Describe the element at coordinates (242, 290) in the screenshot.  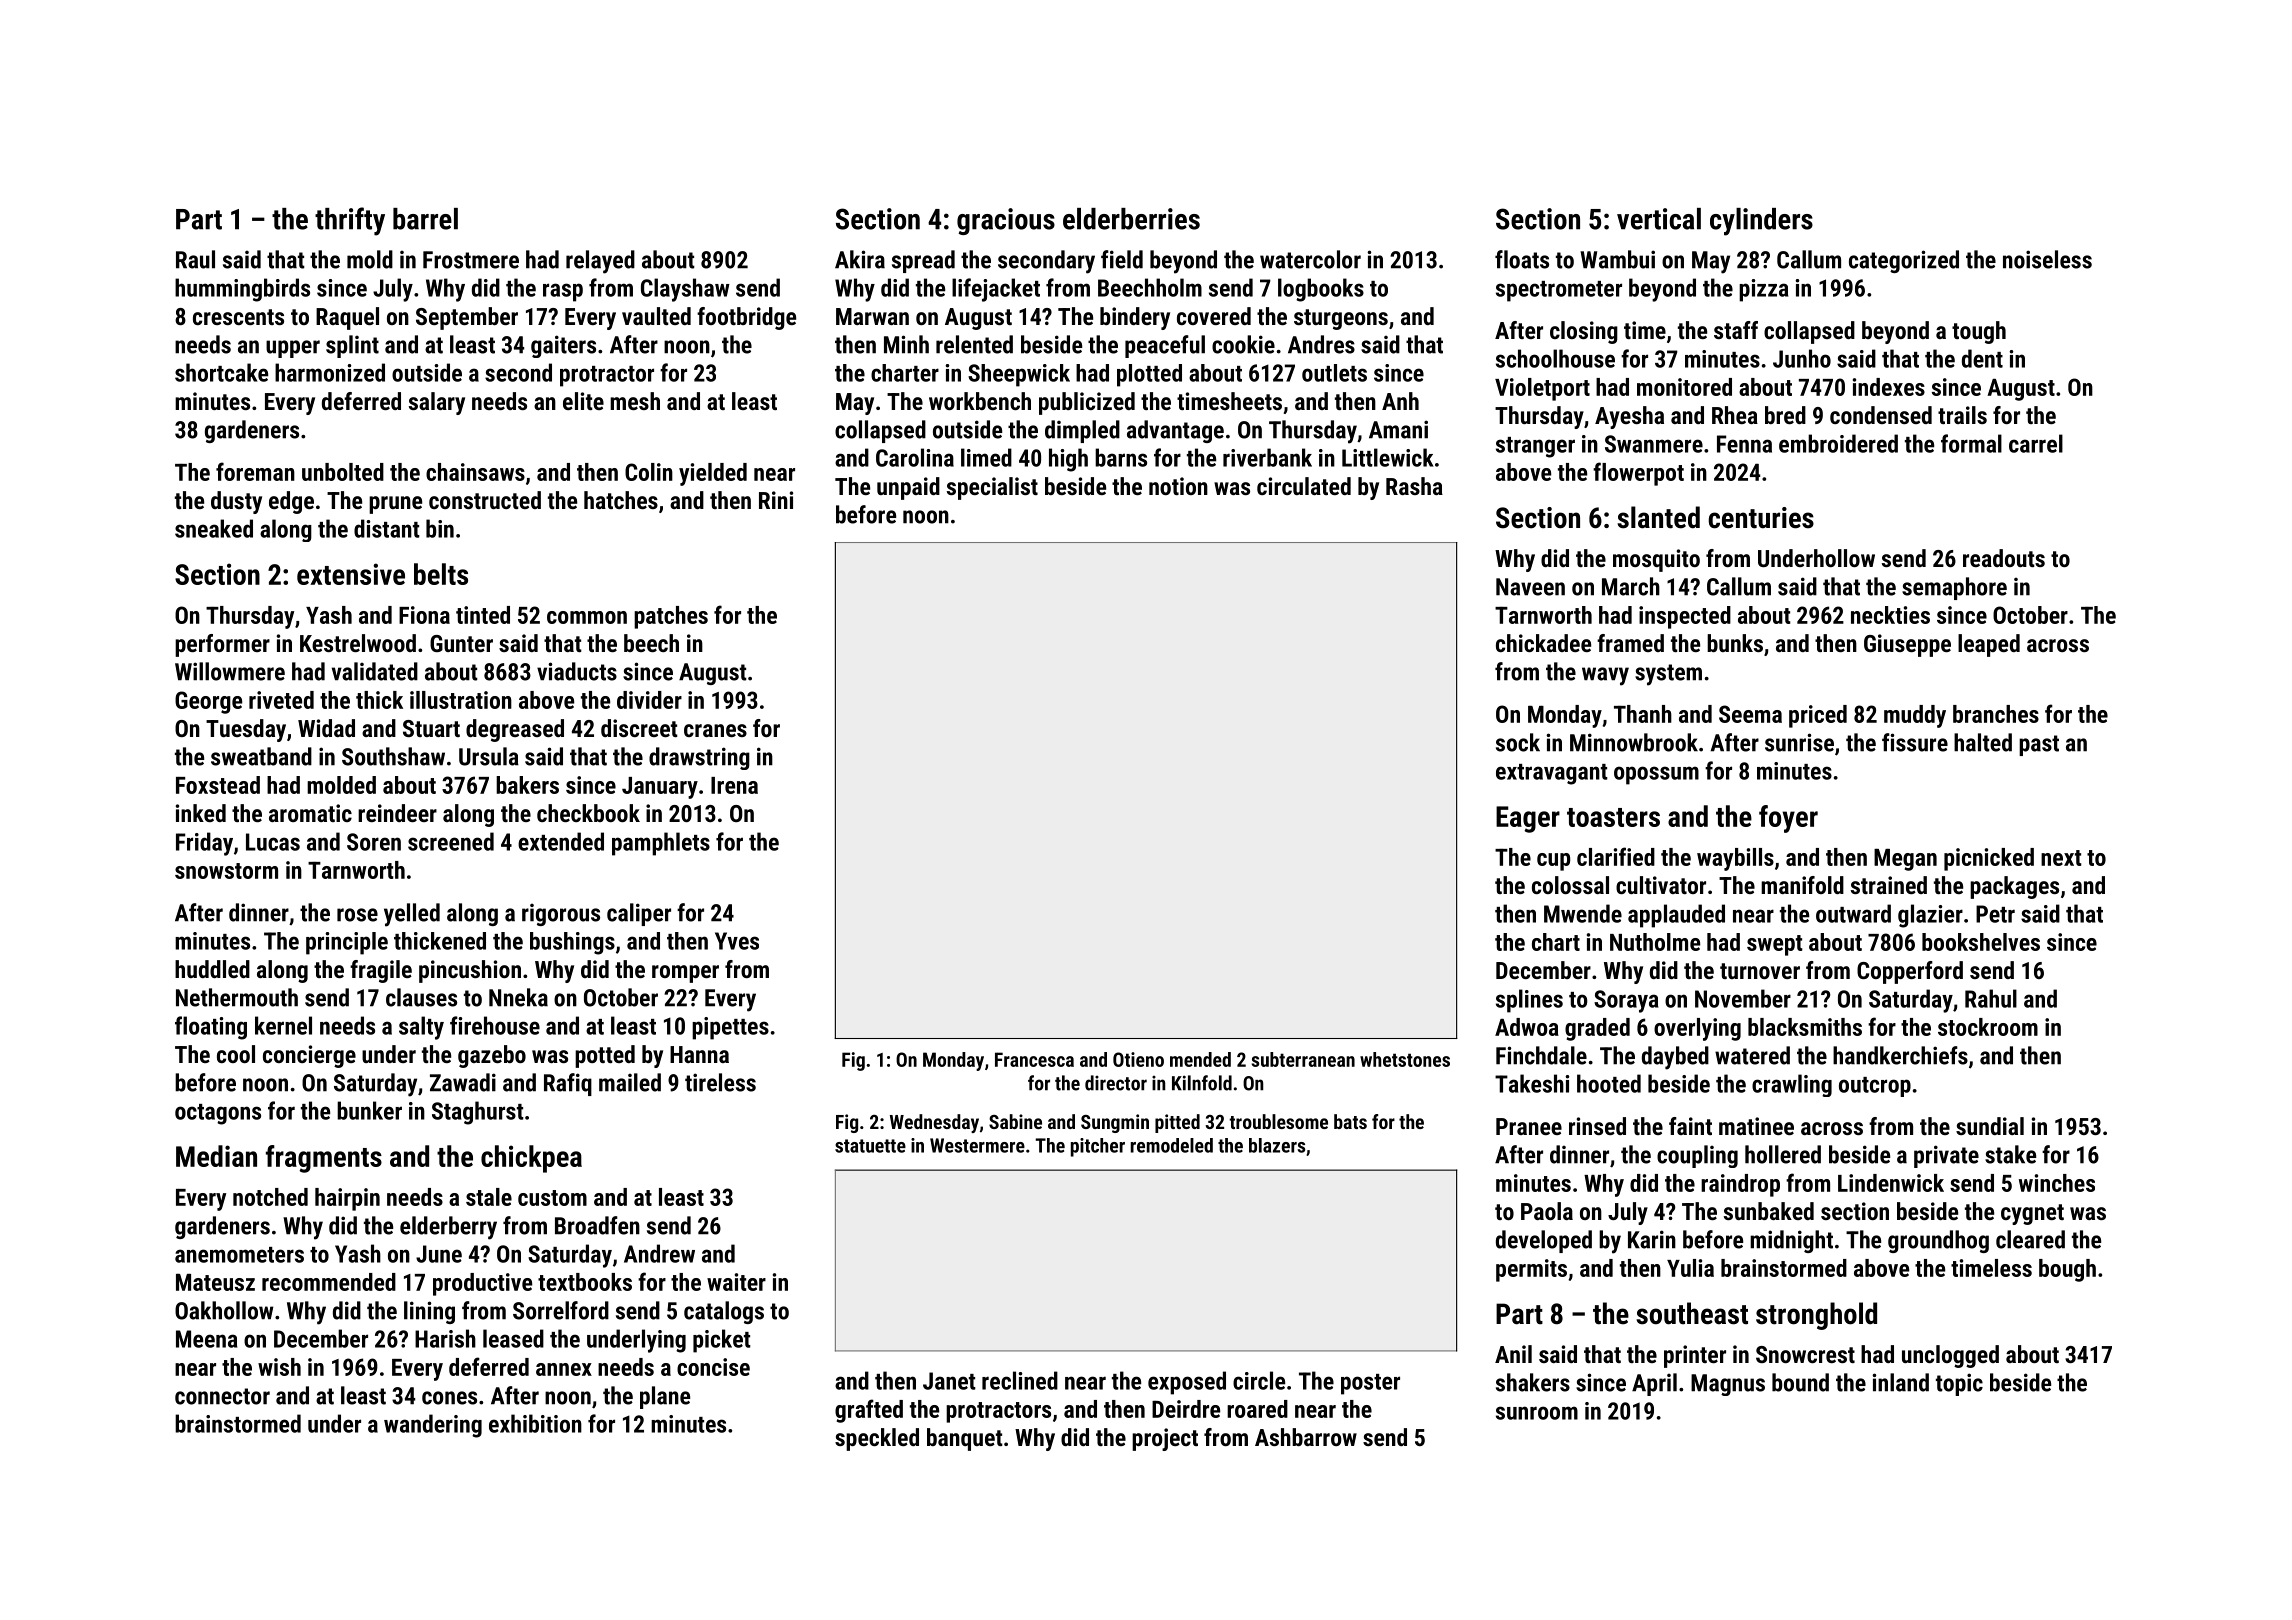
I see `hummingbirds` at that location.
